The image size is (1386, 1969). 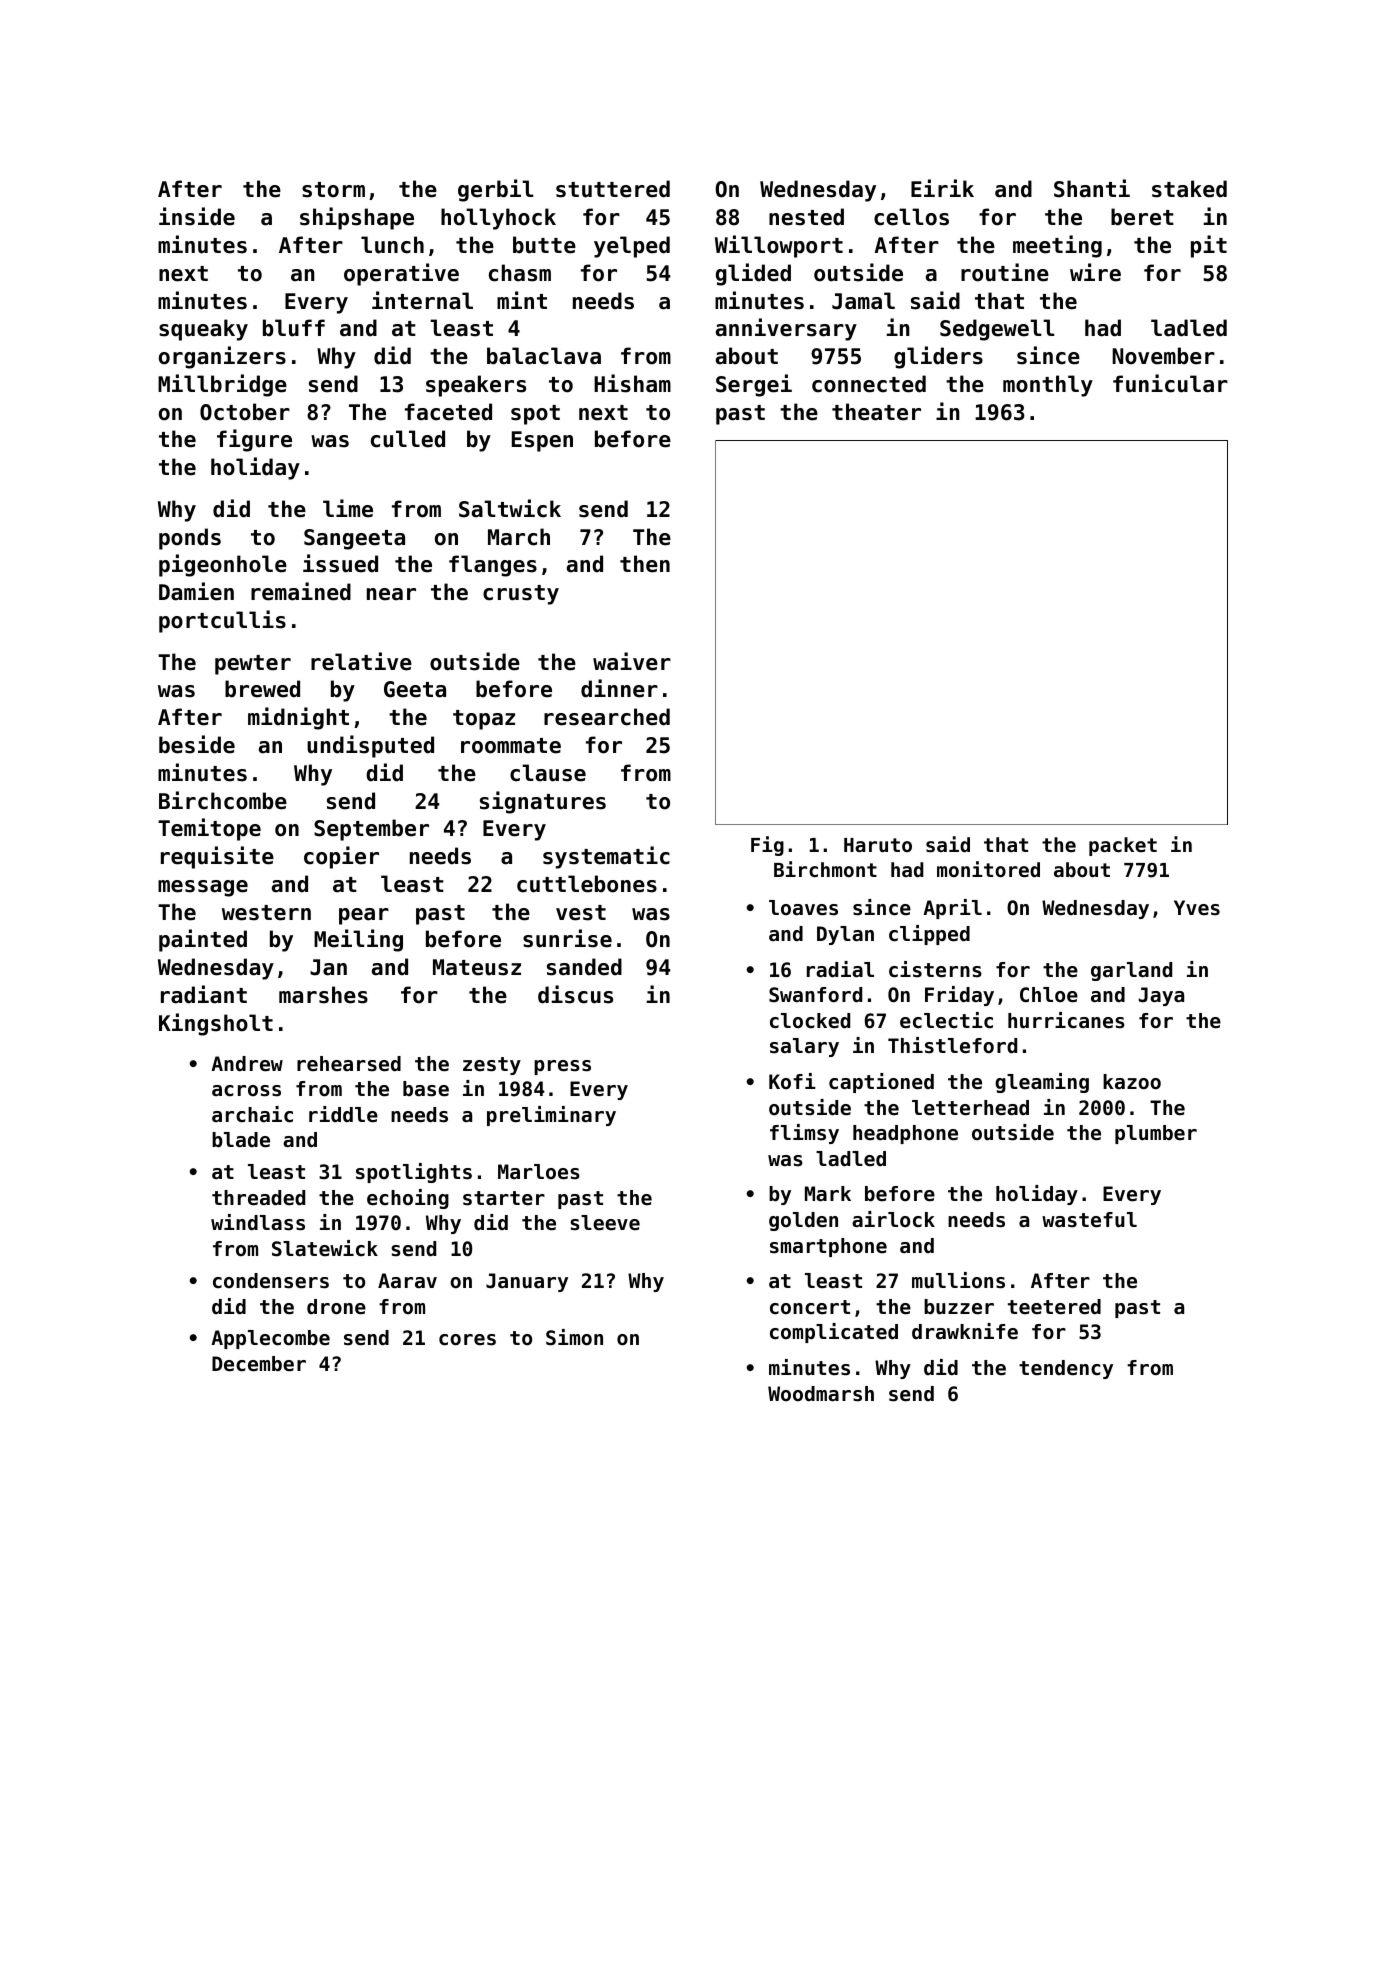 I want to click on wire, so click(x=1095, y=272).
